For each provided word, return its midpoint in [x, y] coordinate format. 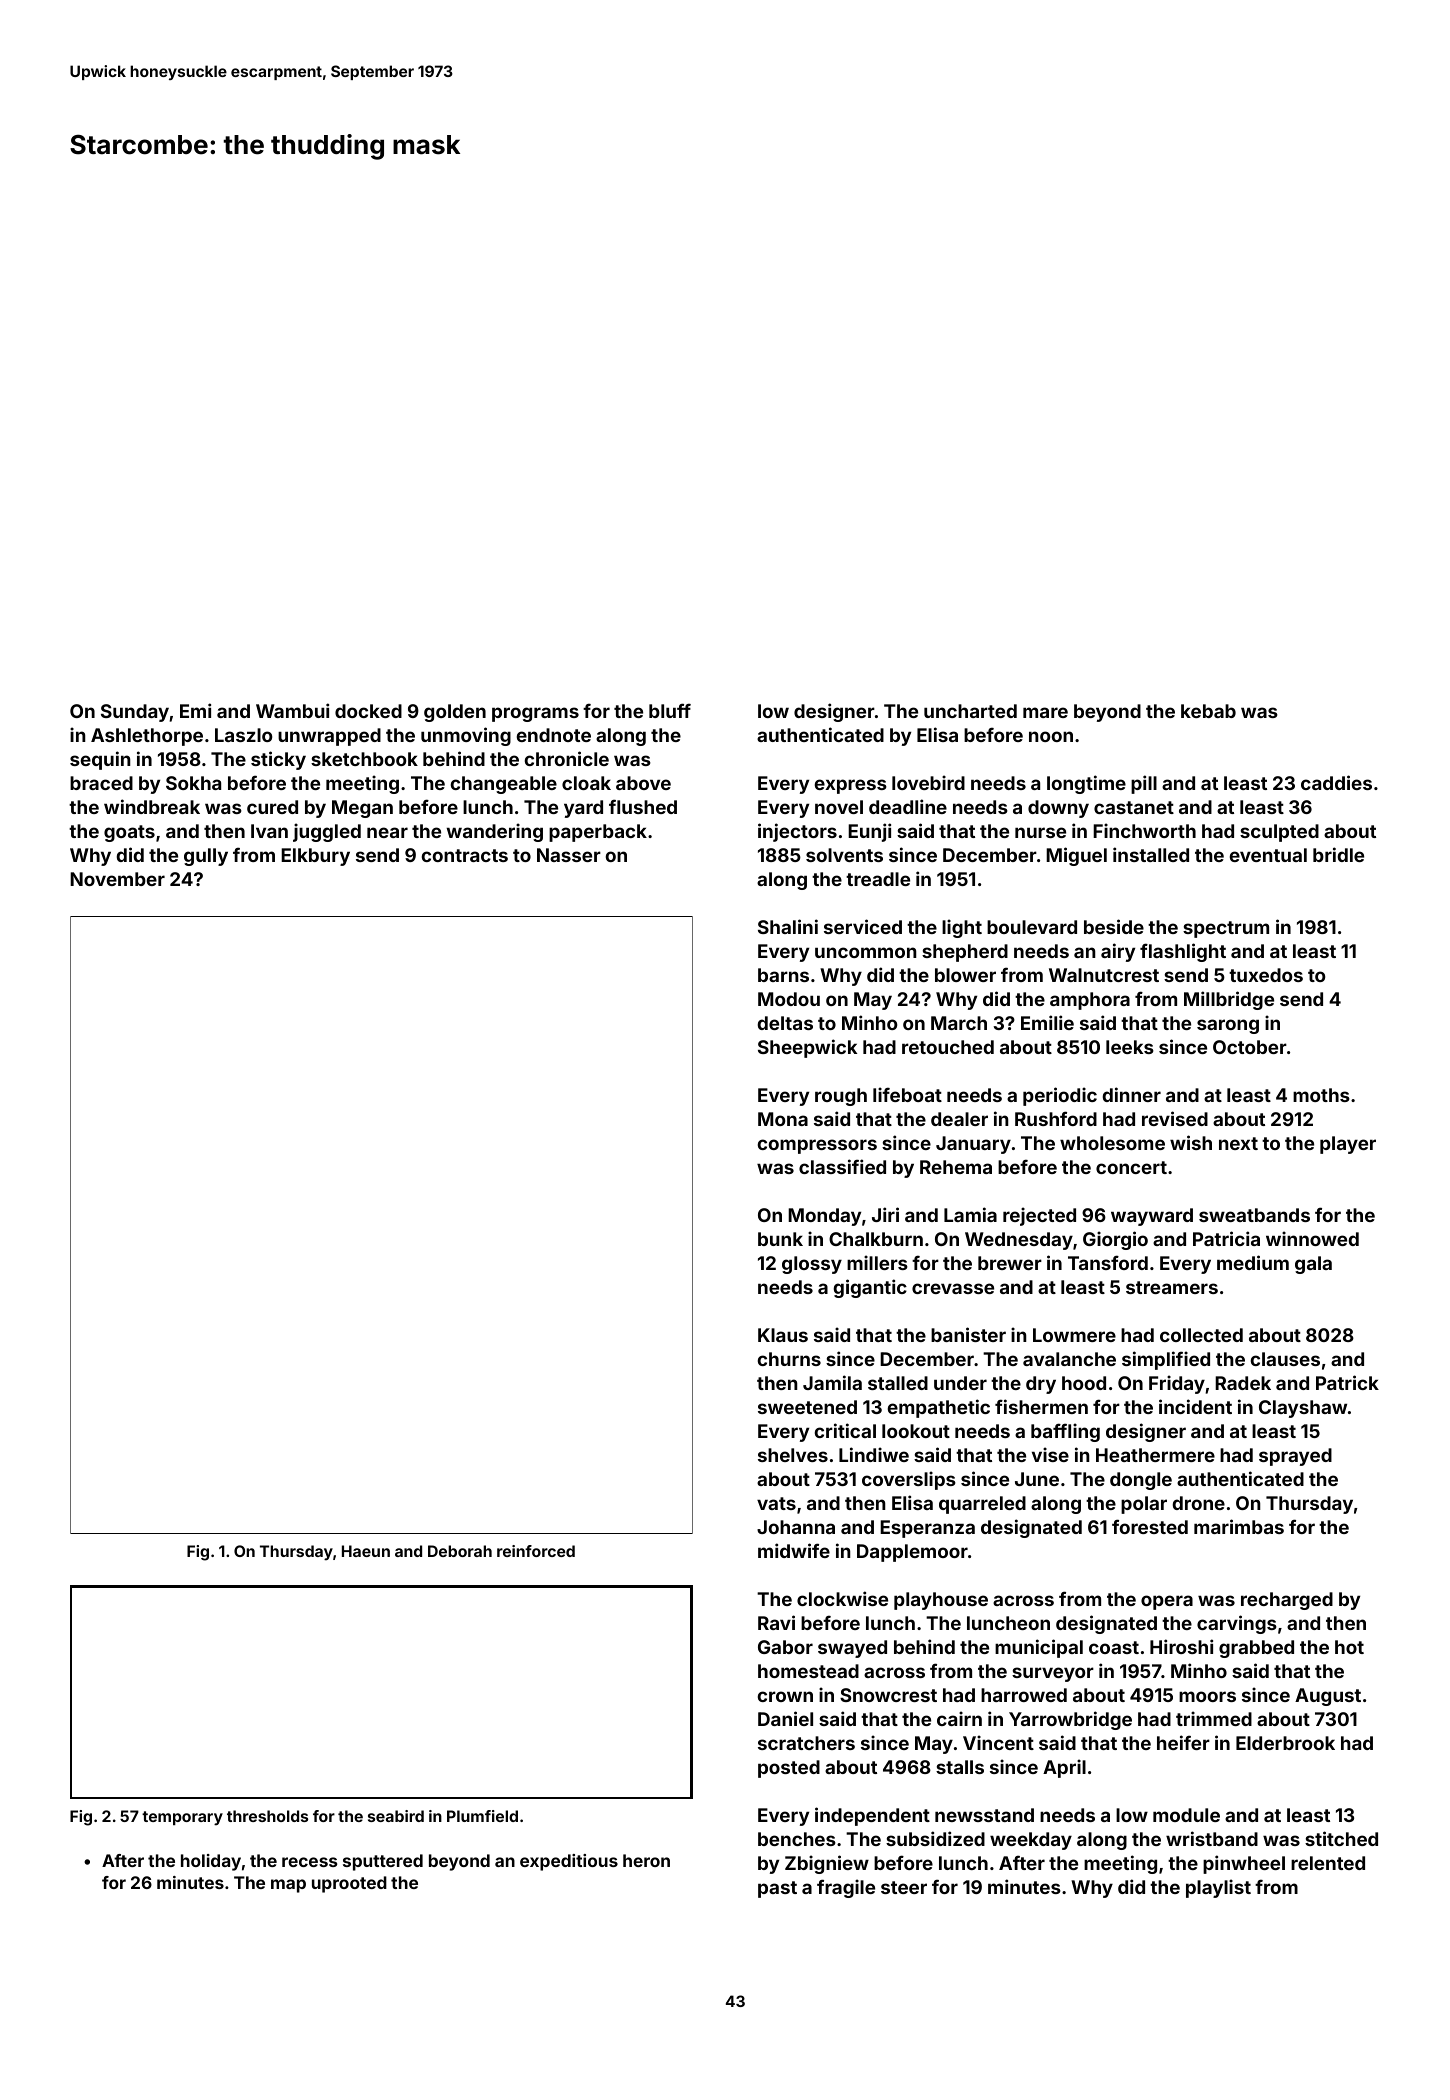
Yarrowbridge [1070, 1720]
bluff [670, 710]
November [117, 879]
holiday [211, 1862]
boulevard [1032, 927]
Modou [789, 999]
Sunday [135, 713]
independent [872, 1816]
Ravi [776, 1622]
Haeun [366, 1551]
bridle [1338, 854]
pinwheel [1244, 1864]
